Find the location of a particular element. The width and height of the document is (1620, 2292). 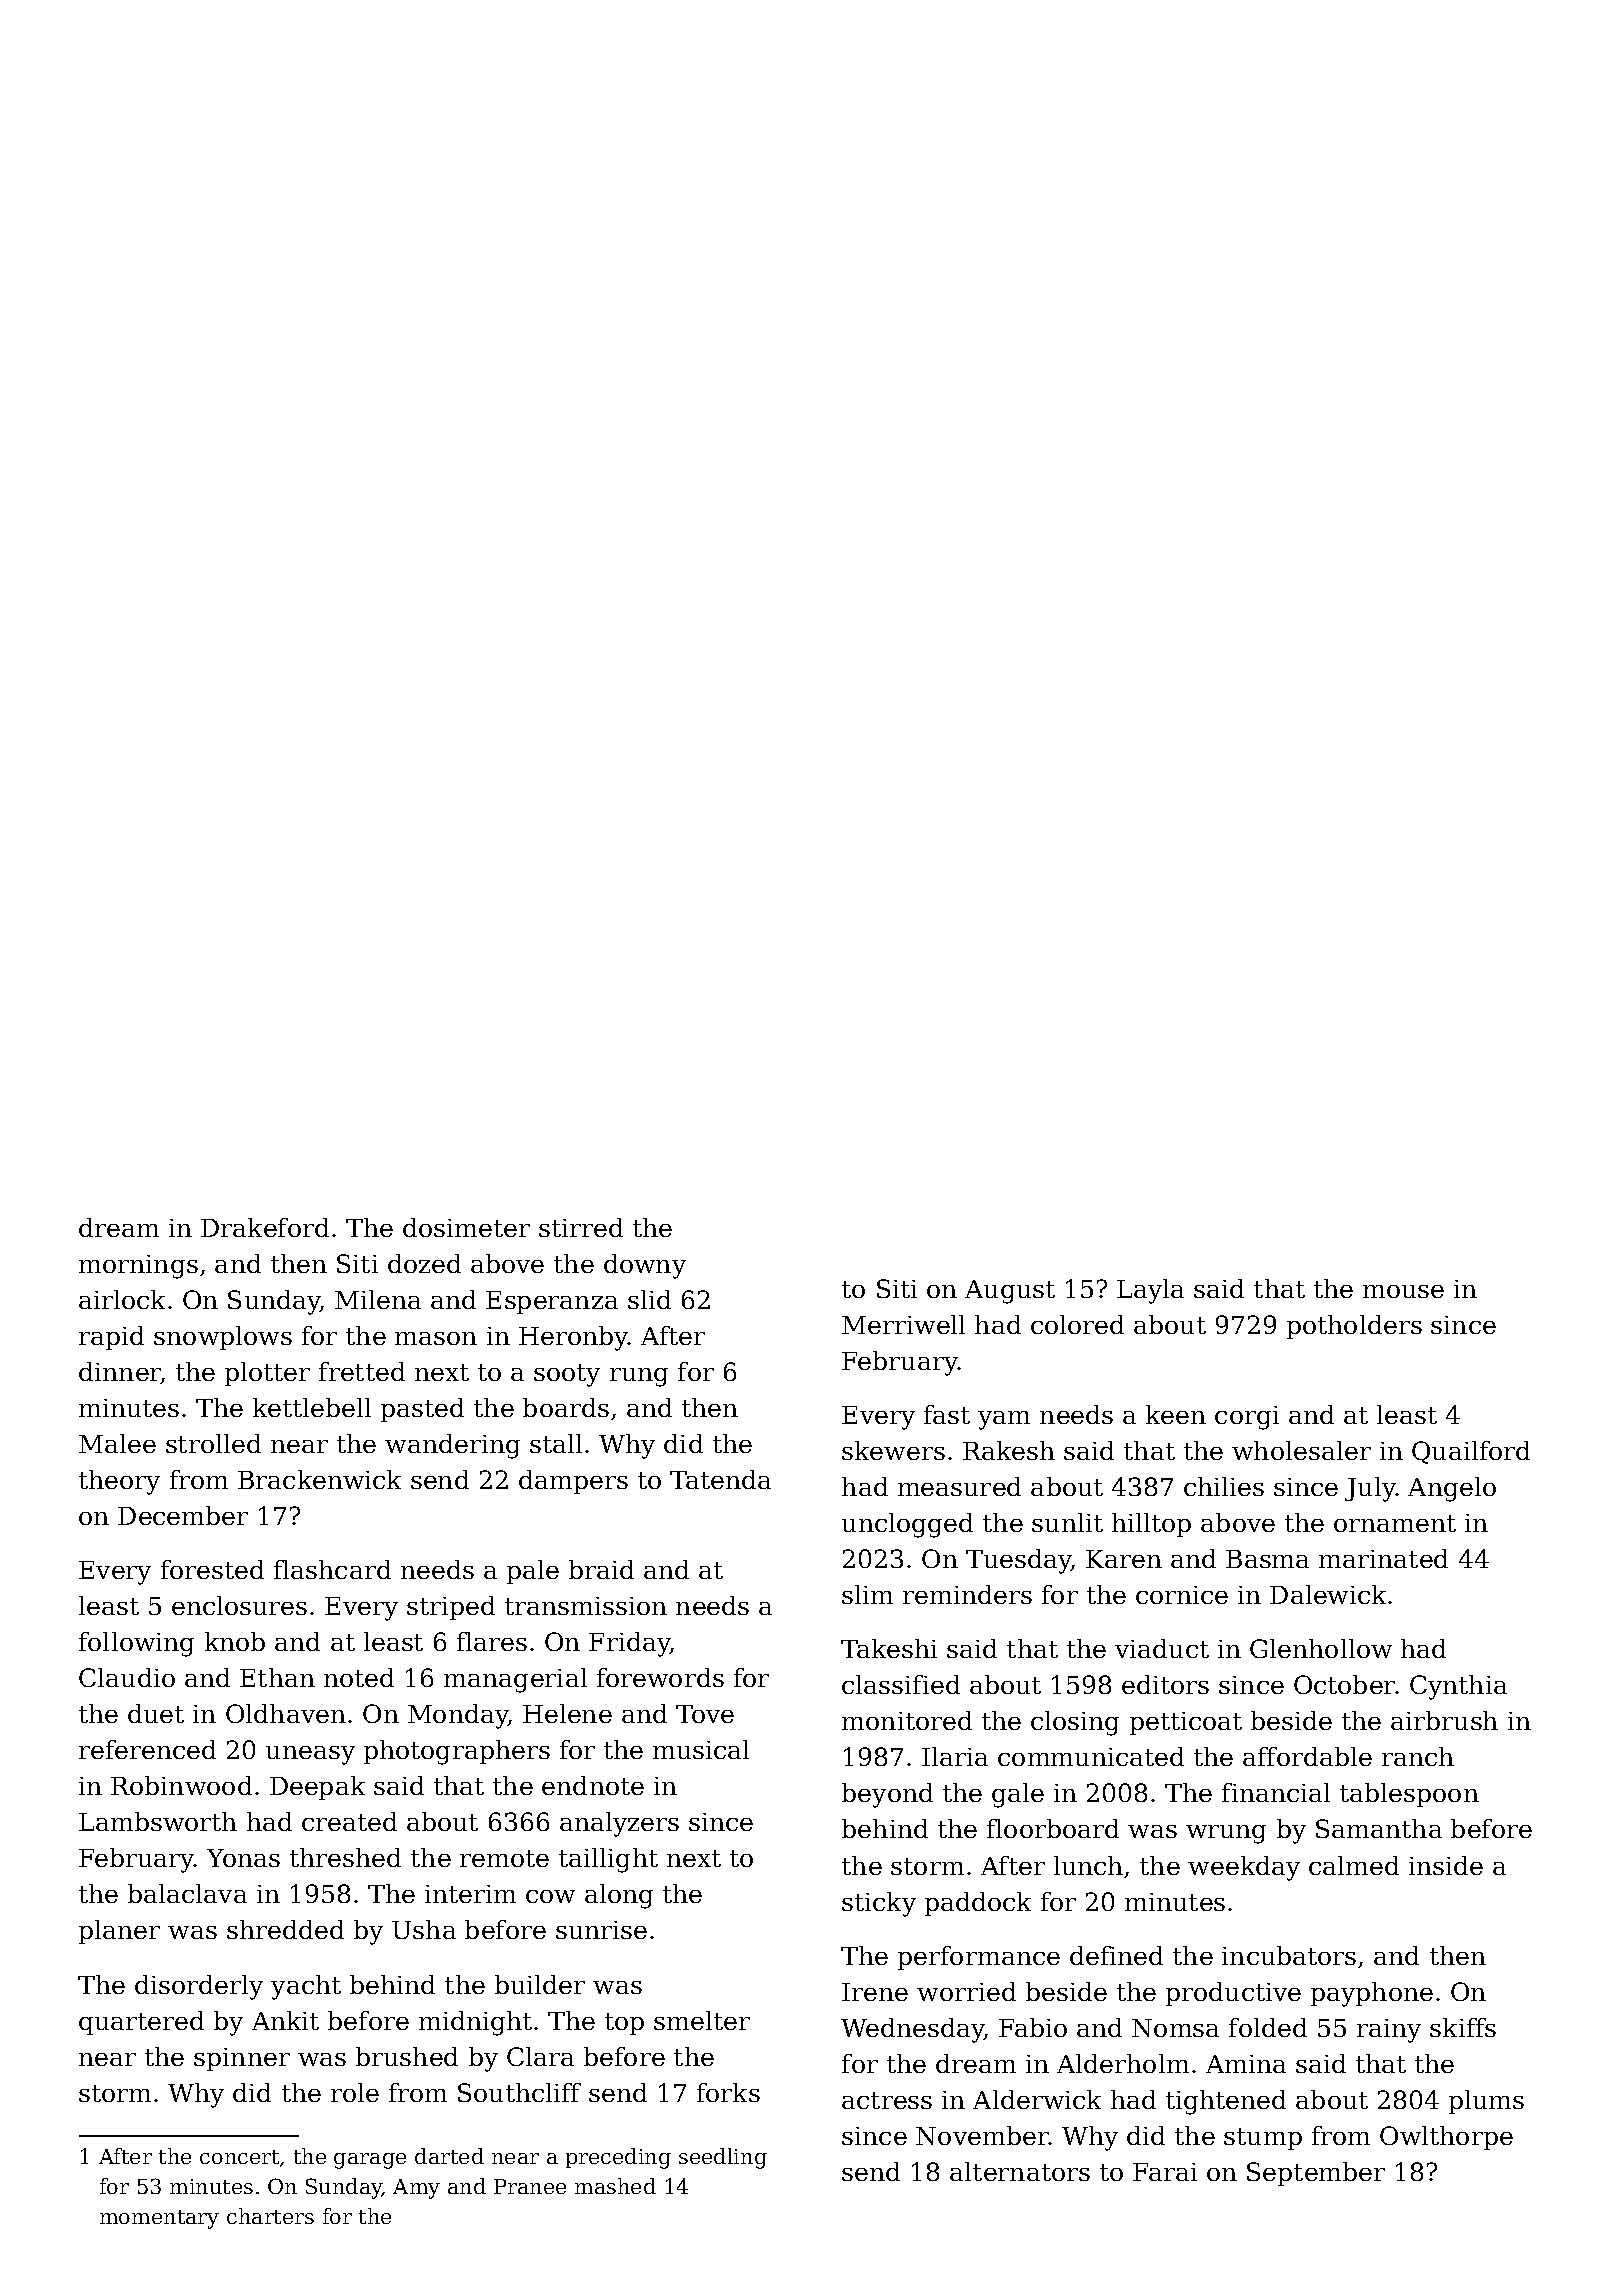

colored is located at coordinates (1077, 1324).
